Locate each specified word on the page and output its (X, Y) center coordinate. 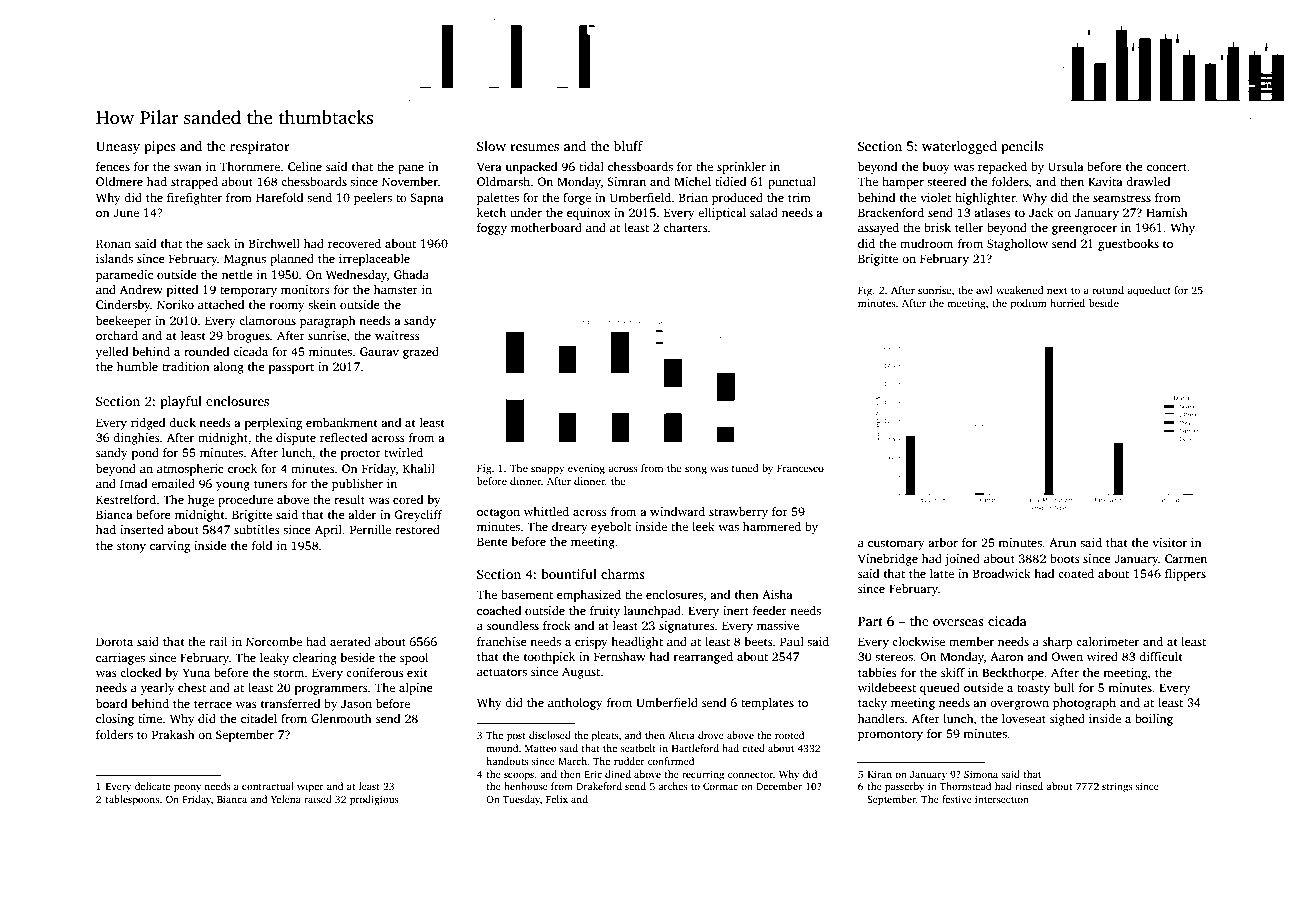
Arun (1063, 542)
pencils (1022, 147)
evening (586, 469)
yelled (112, 353)
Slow (491, 146)
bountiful (569, 574)
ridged (148, 424)
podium (1029, 304)
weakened (1020, 290)
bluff (628, 146)
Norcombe (274, 641)
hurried (1067, 303)
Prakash (173, 734)
